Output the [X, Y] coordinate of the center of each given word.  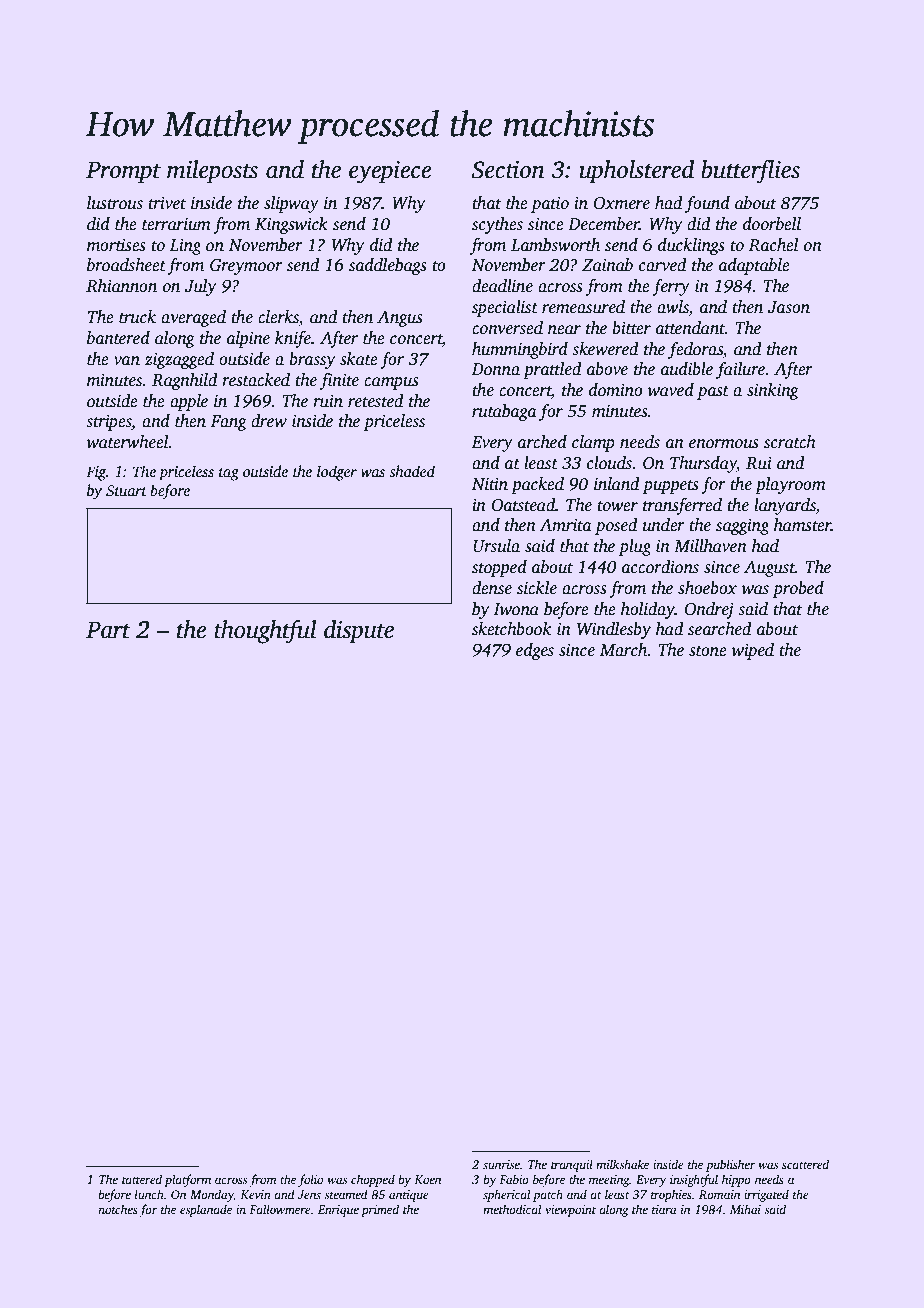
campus [391, 383]
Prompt [123, 172]
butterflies [750, 172]
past [713, 393]
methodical [512, 1209]
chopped [373, 1180]
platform [187, 1180]
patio [550, 205]
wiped [753, 651]
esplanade [206, 1210]
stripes [109, 423]
